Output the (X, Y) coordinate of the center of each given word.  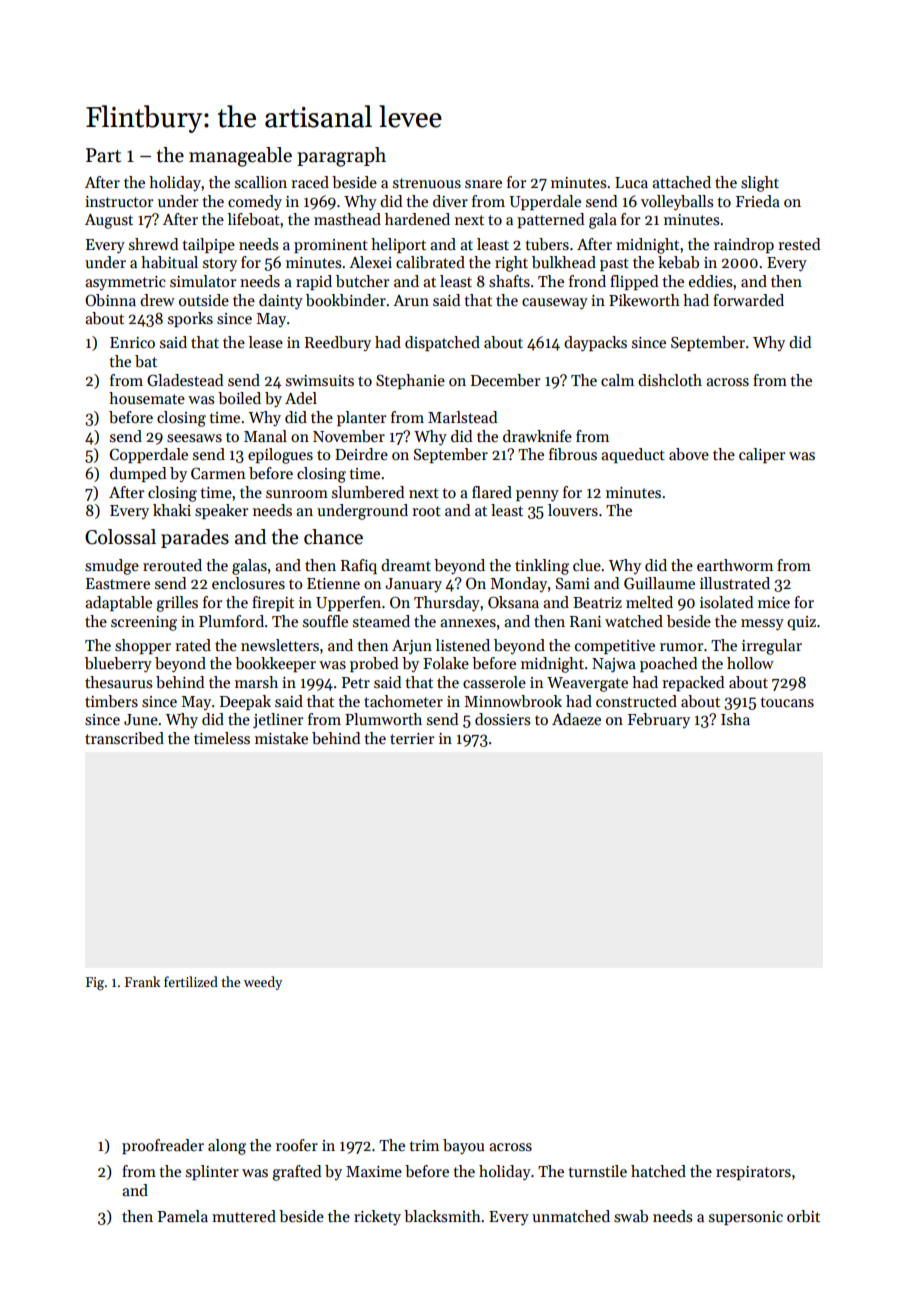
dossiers (502, 719)
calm (617, 380)
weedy (263, 983)
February (659, 720)
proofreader (163, 1146)
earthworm (735, 565)
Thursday (447, 604)
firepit (273, 603)
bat (146, 361)
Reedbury (338, 343)
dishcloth (670, 380)
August (109, 221)
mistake (281, 738)
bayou (464, 1146)
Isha (735, 719)
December (505, 380)
